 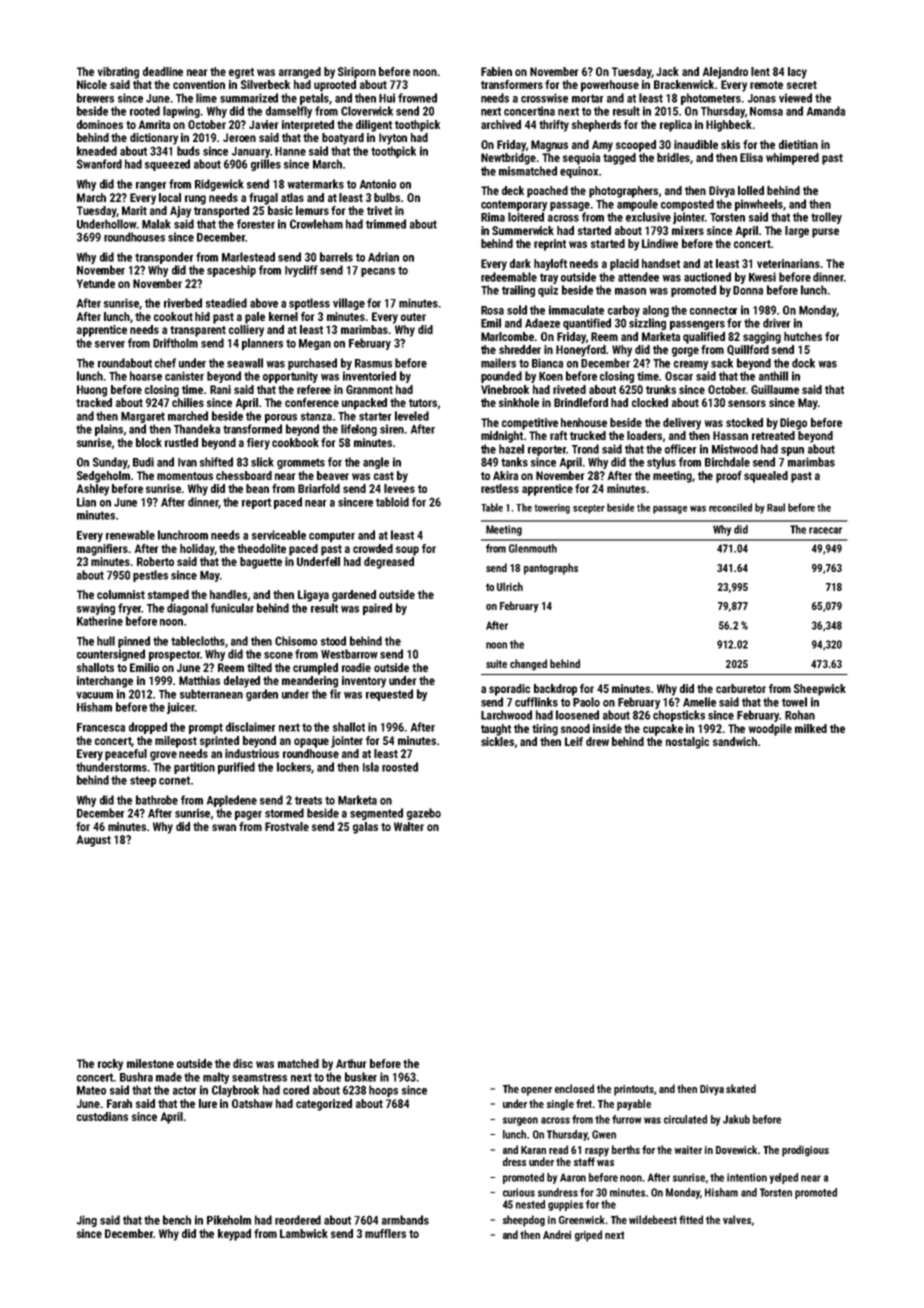 I want to click on requested, so click(x=389, y=695).
